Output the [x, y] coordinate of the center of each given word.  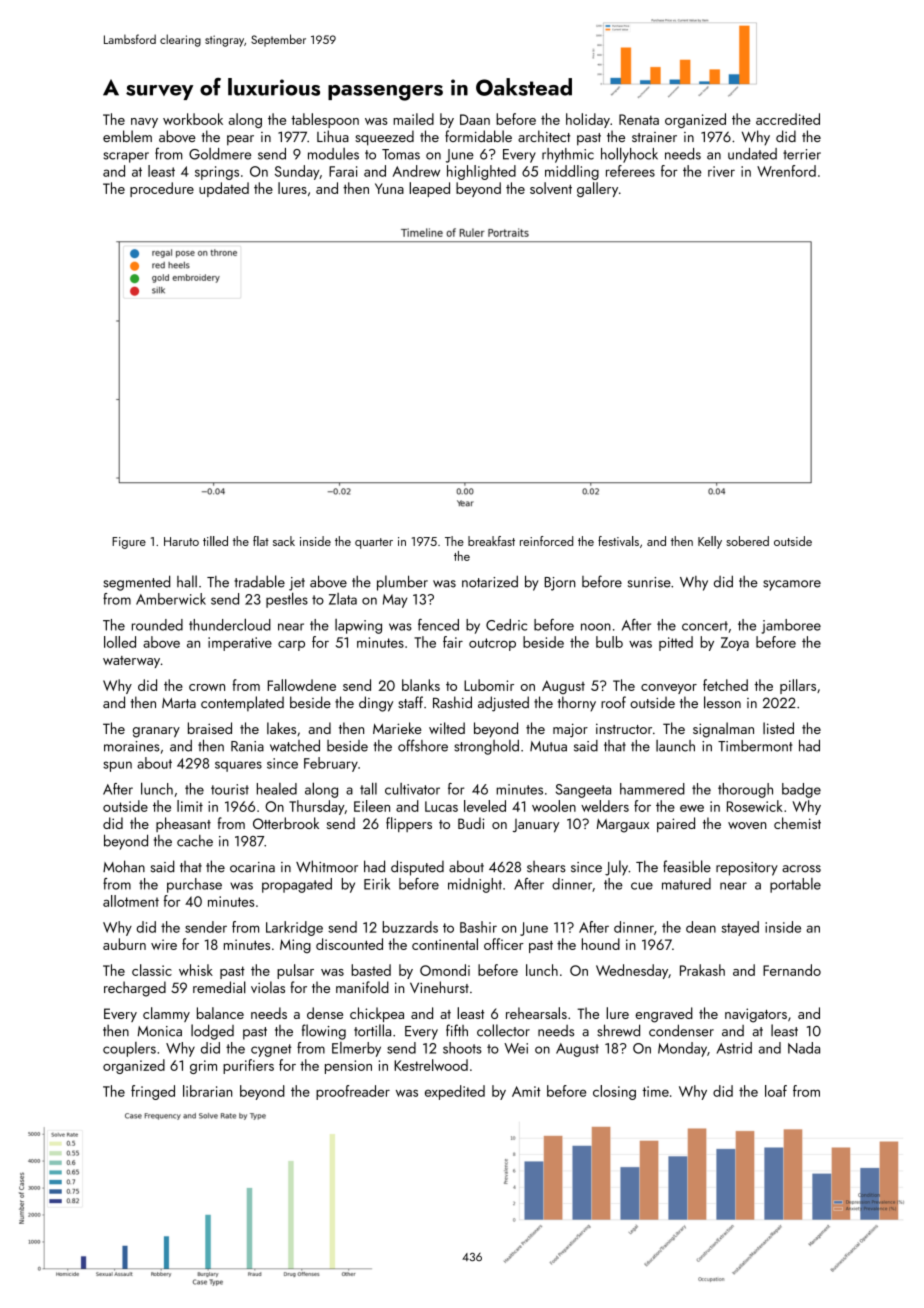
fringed [153, 1092]
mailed [413, 119]
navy [144, 123]
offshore [423, 745]
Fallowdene [302, 685]
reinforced [546, 541]
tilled [215, 541]
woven [747, 825]
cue [642, 886]
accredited [788, 119]
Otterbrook [286, 823]
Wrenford [786, 171]
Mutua [548, 746]
